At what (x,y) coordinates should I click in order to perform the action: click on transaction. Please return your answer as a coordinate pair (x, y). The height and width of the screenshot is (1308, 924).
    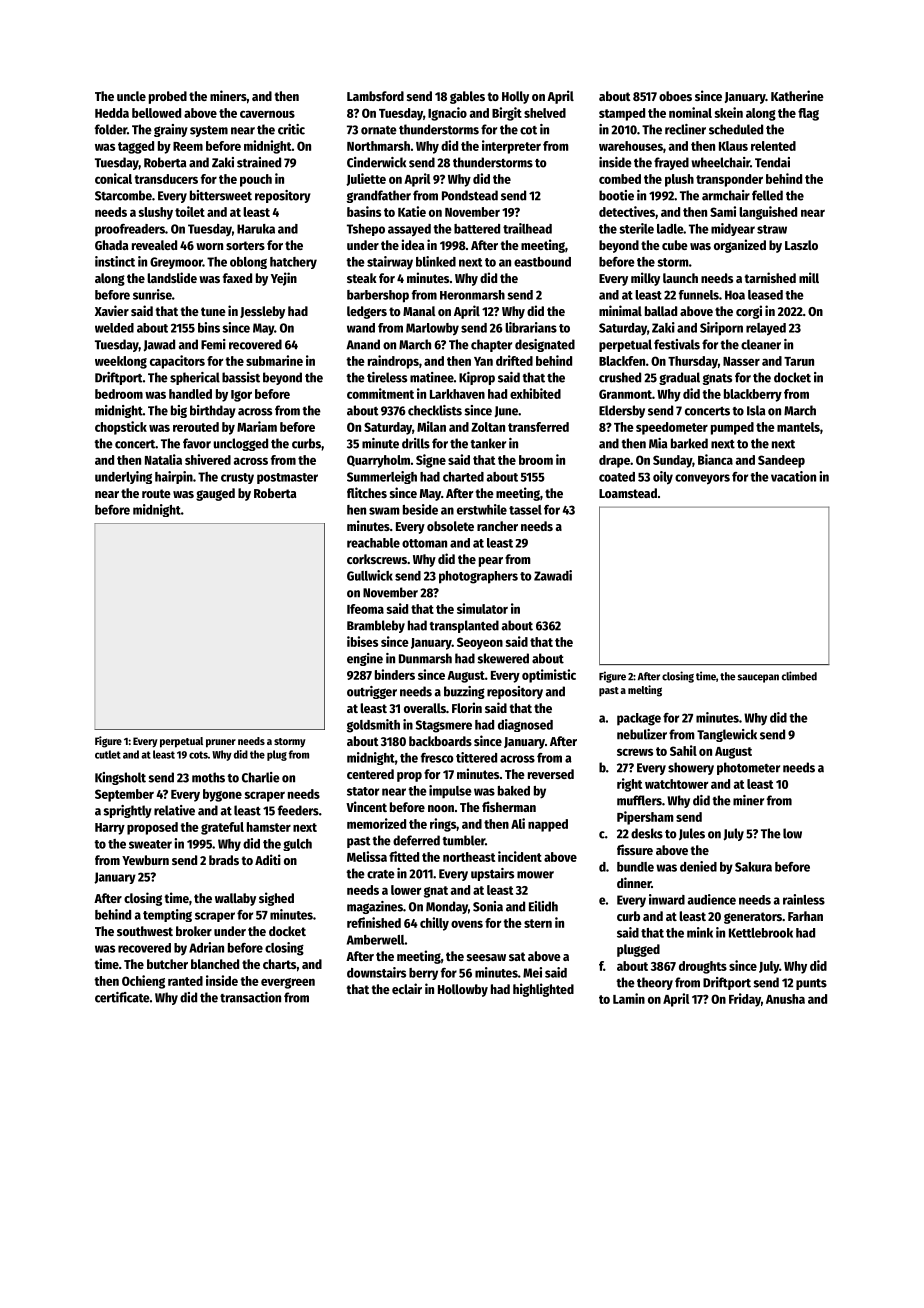
    Looking at the image, I should click on (250, 997).
